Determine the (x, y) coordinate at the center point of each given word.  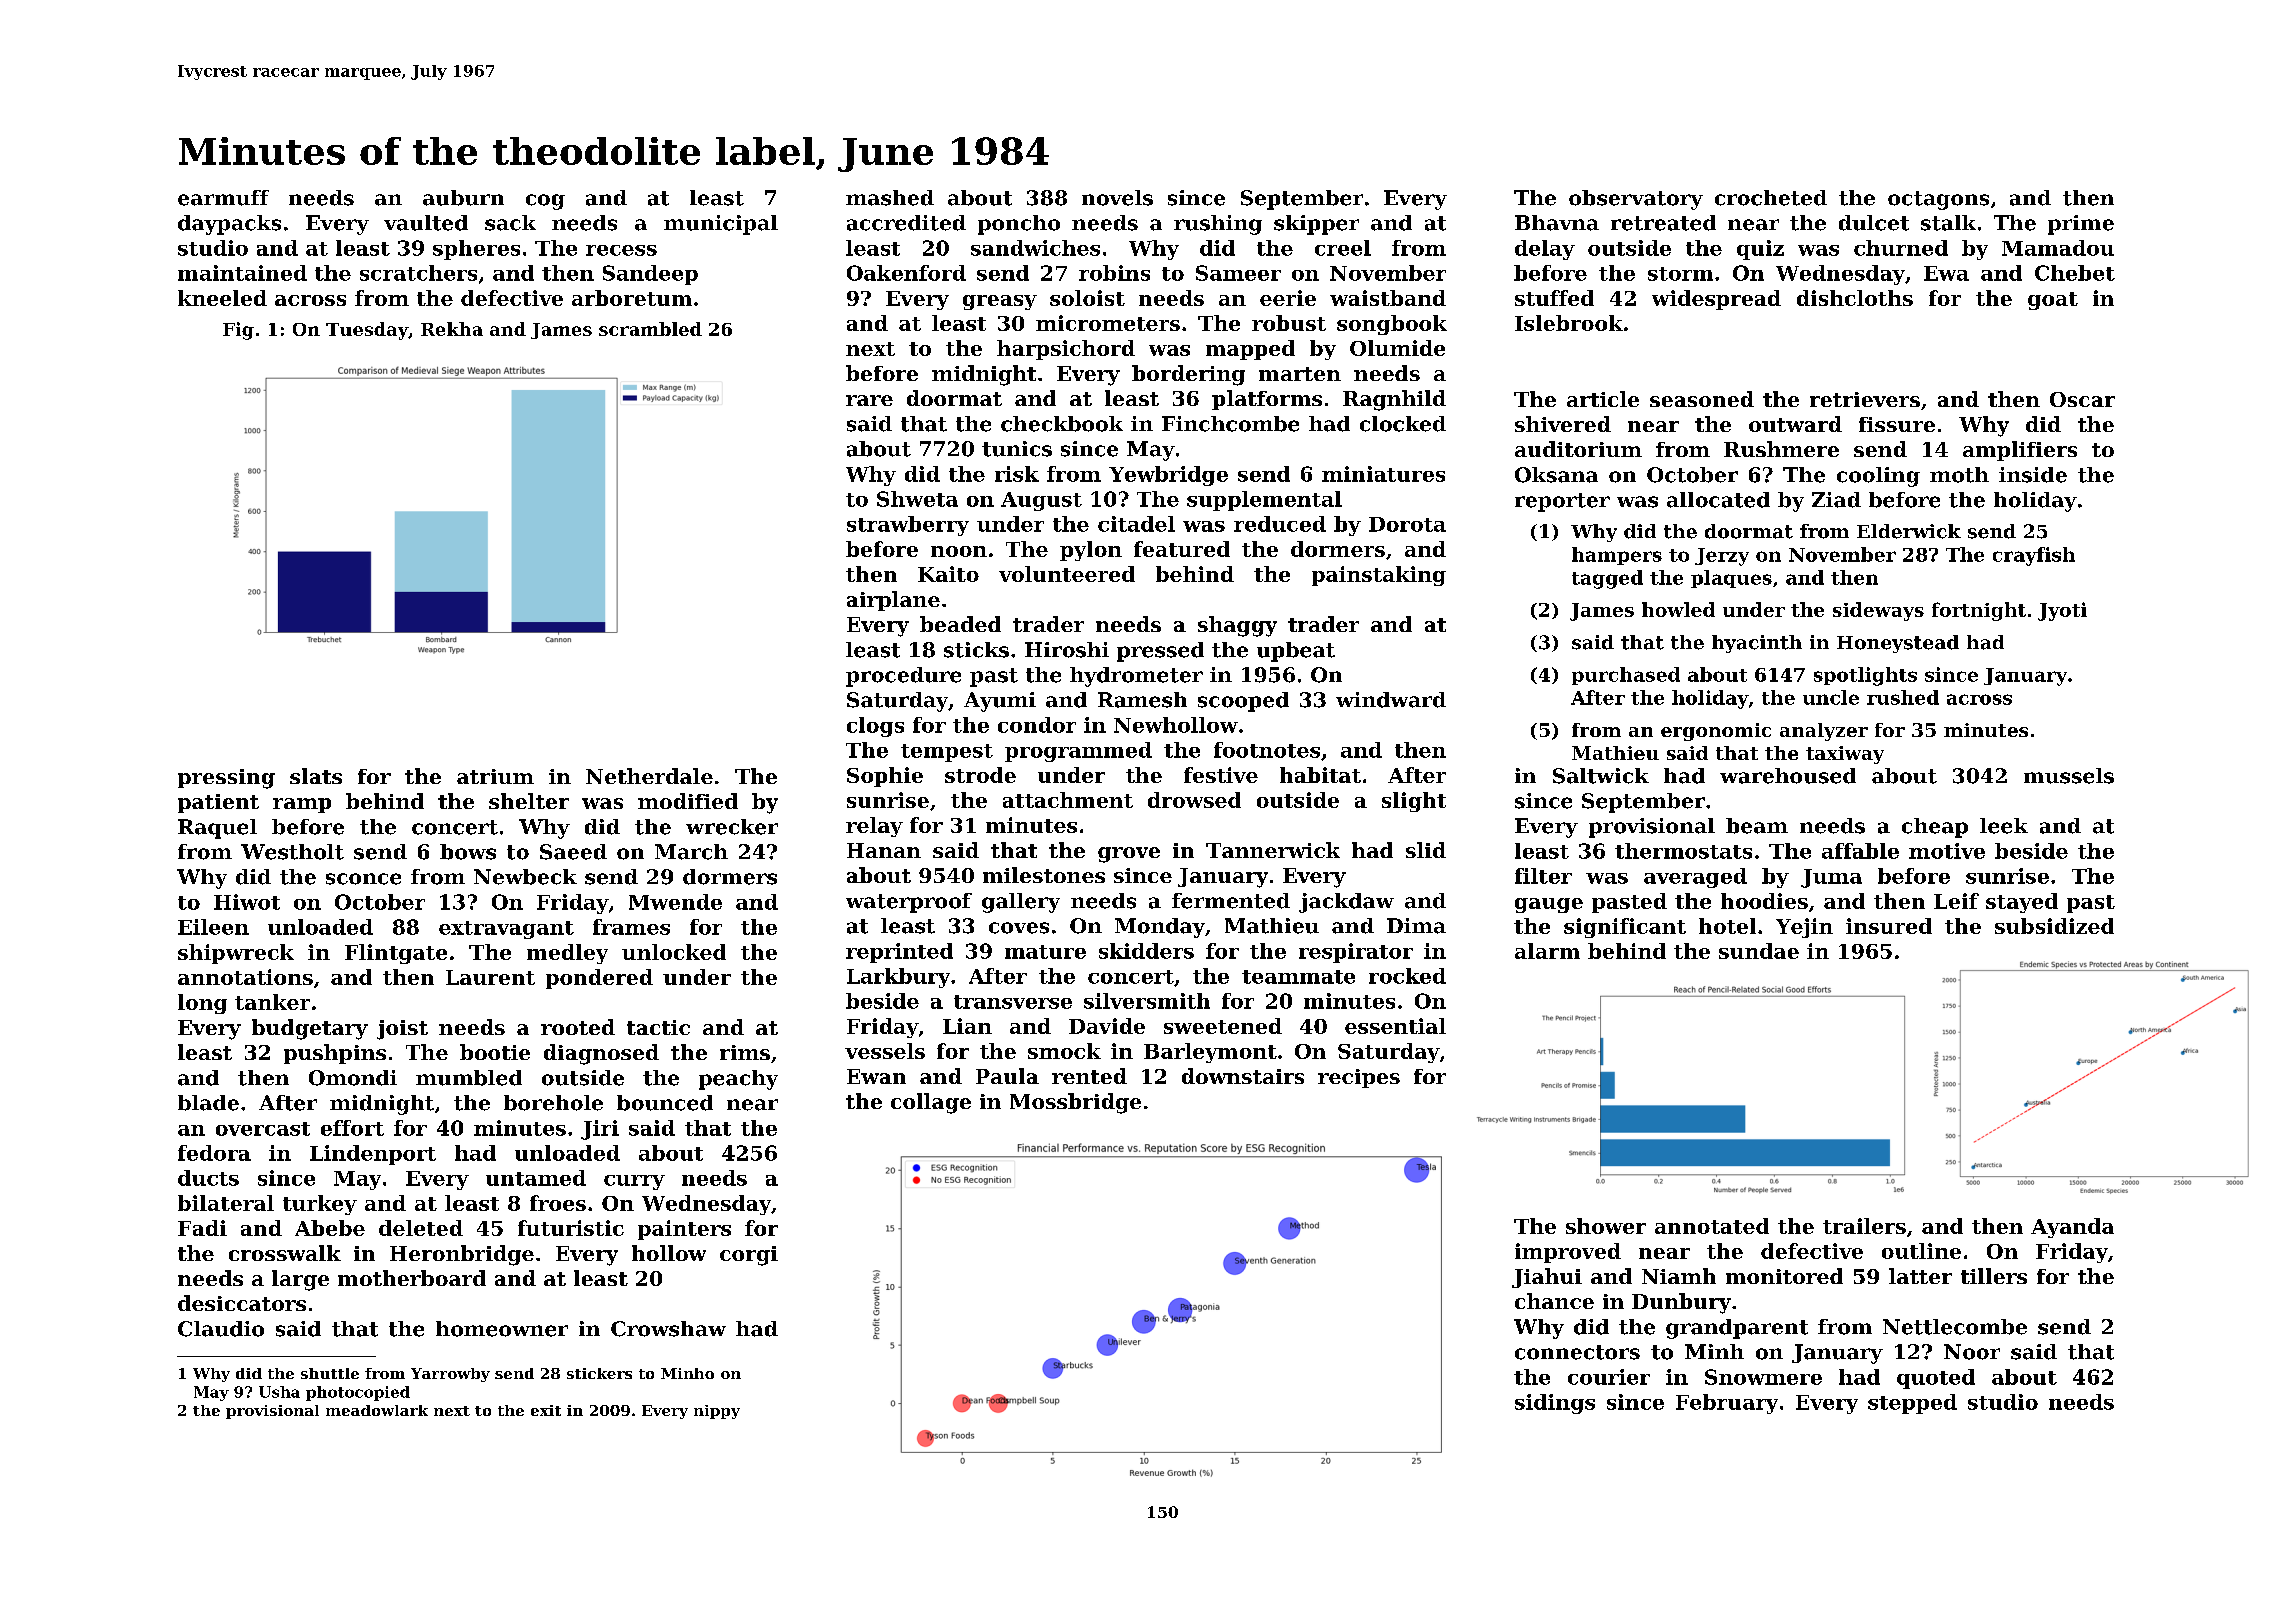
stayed (2022, 903)
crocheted (1771, 198)
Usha (279, 1392)
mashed (890, 198)
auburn (463, 198)
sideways (1878, 611)
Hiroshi (1067, 650)
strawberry (908, 526)
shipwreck (236, 954)
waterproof (909, 903)
